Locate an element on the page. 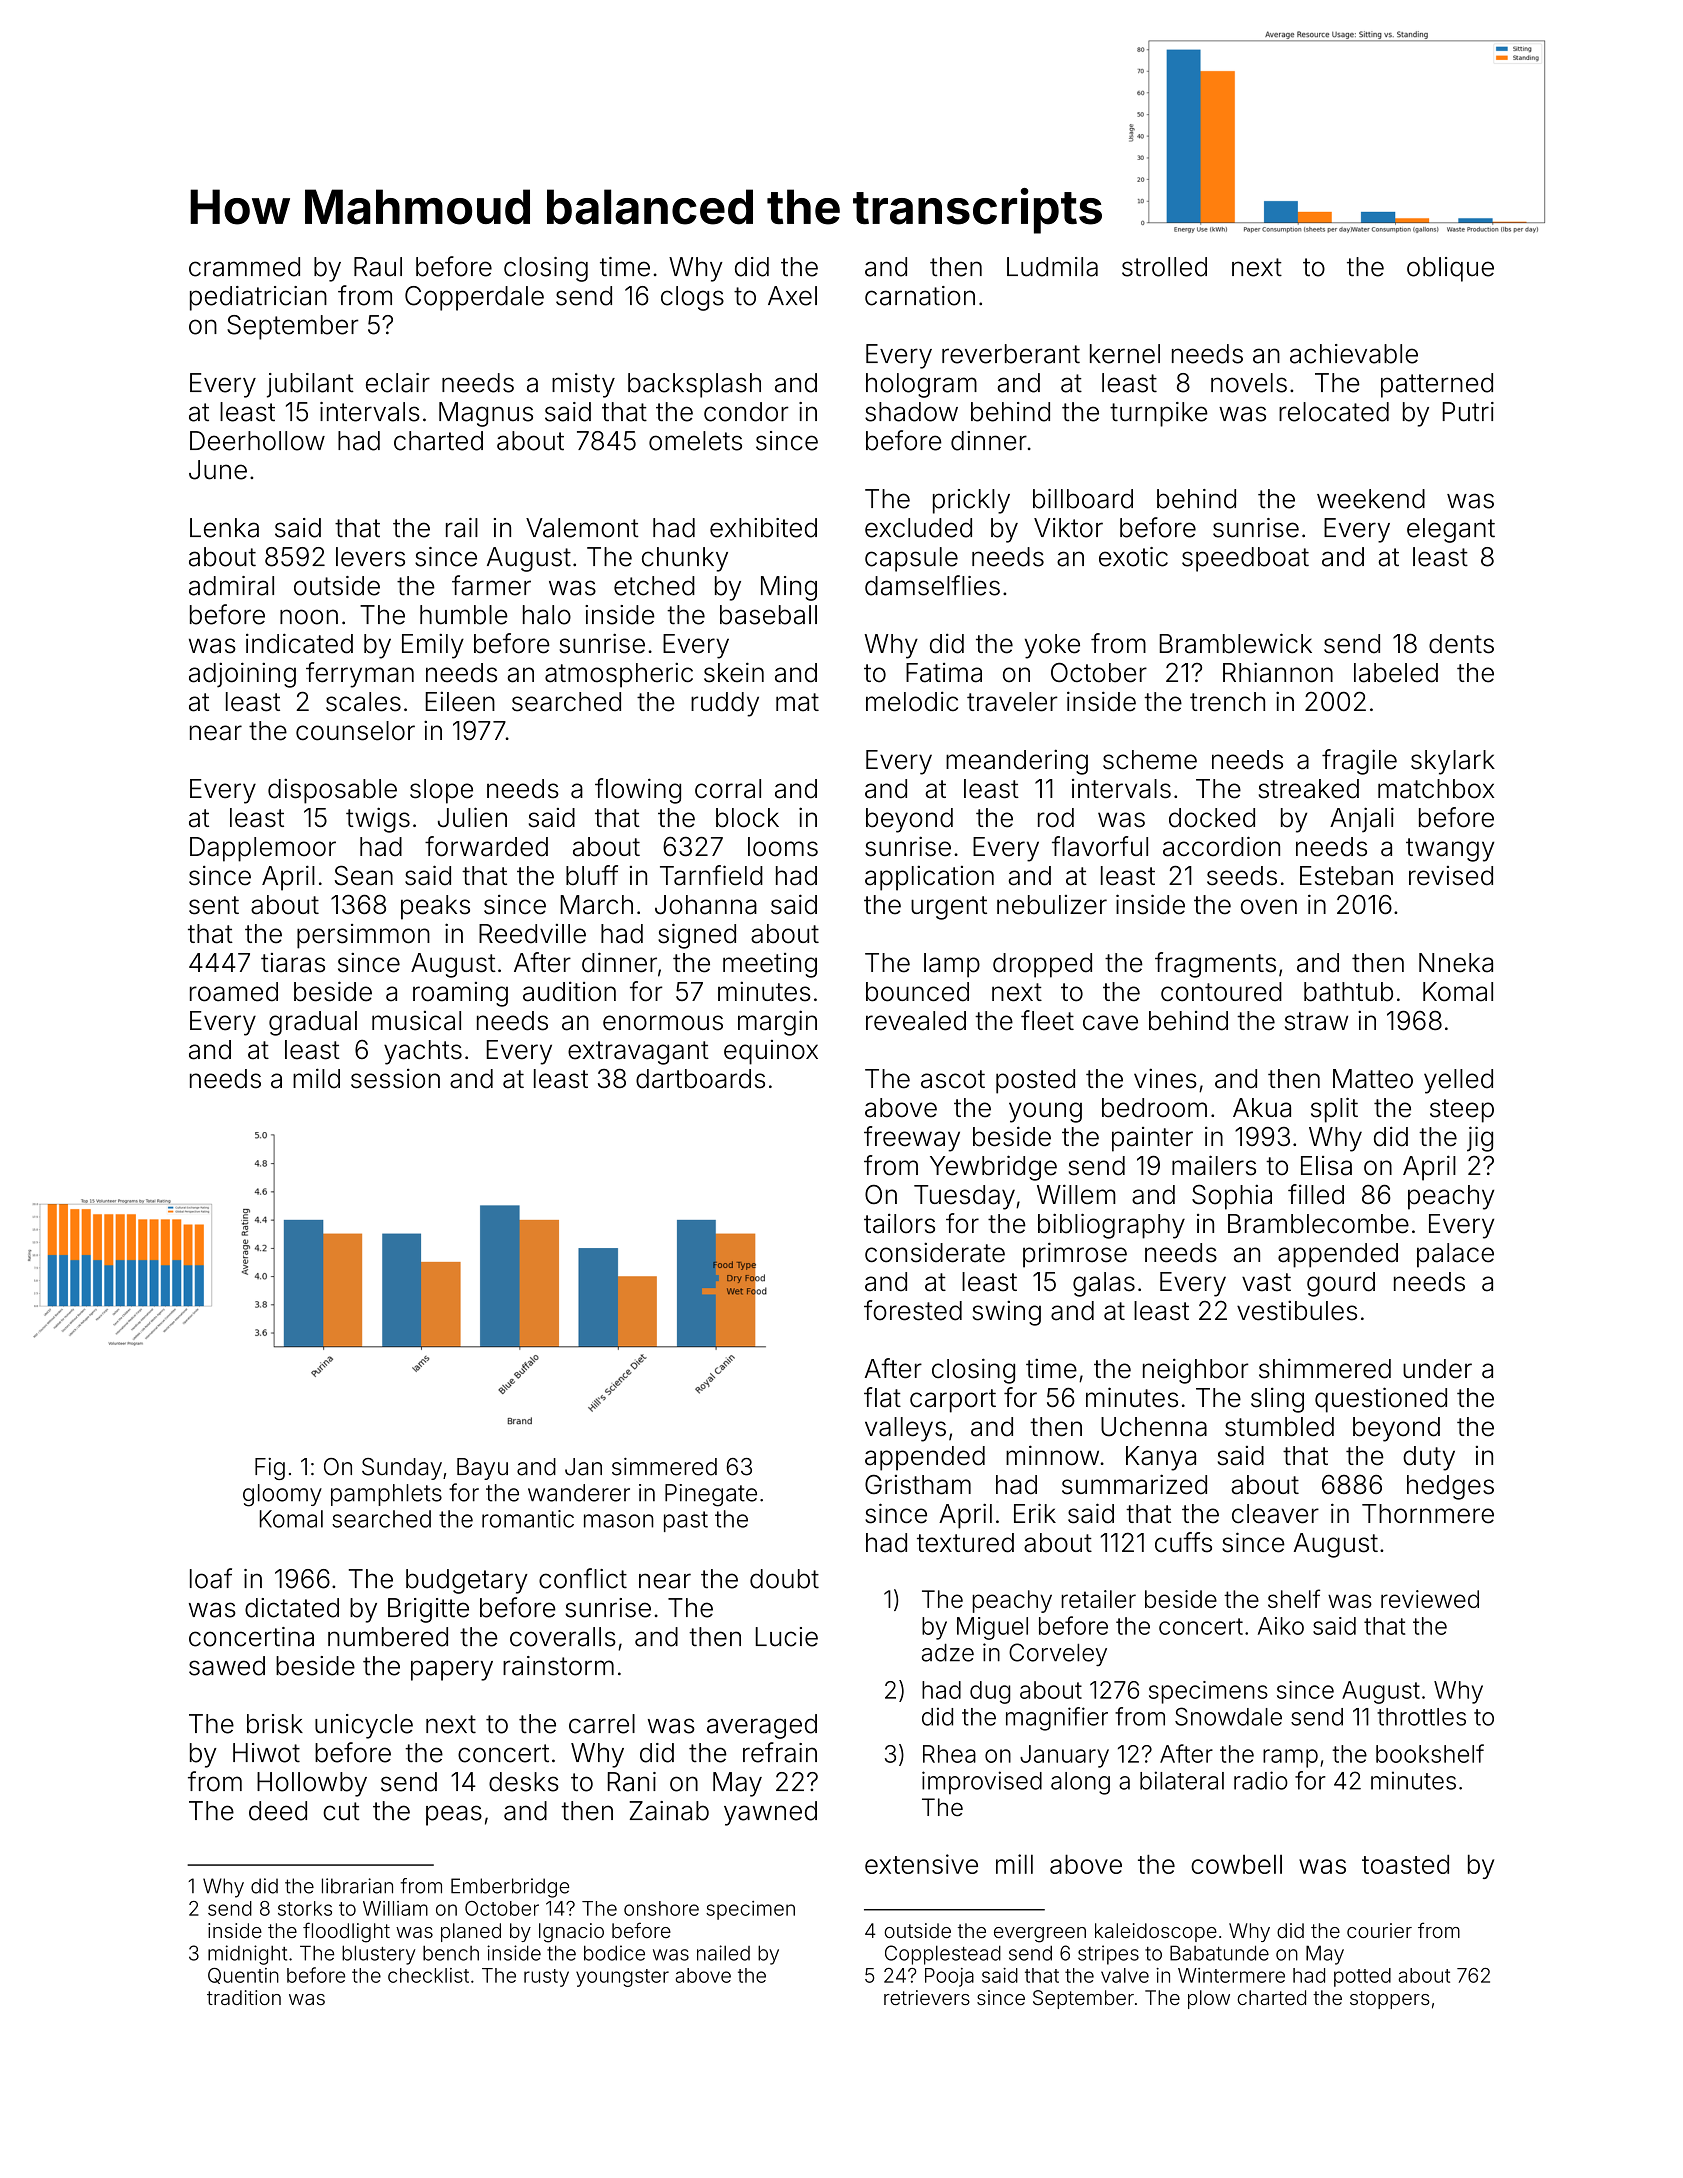 The width and height of the page is (1683, 2178). crammed is located at coordinates (244, 267).
